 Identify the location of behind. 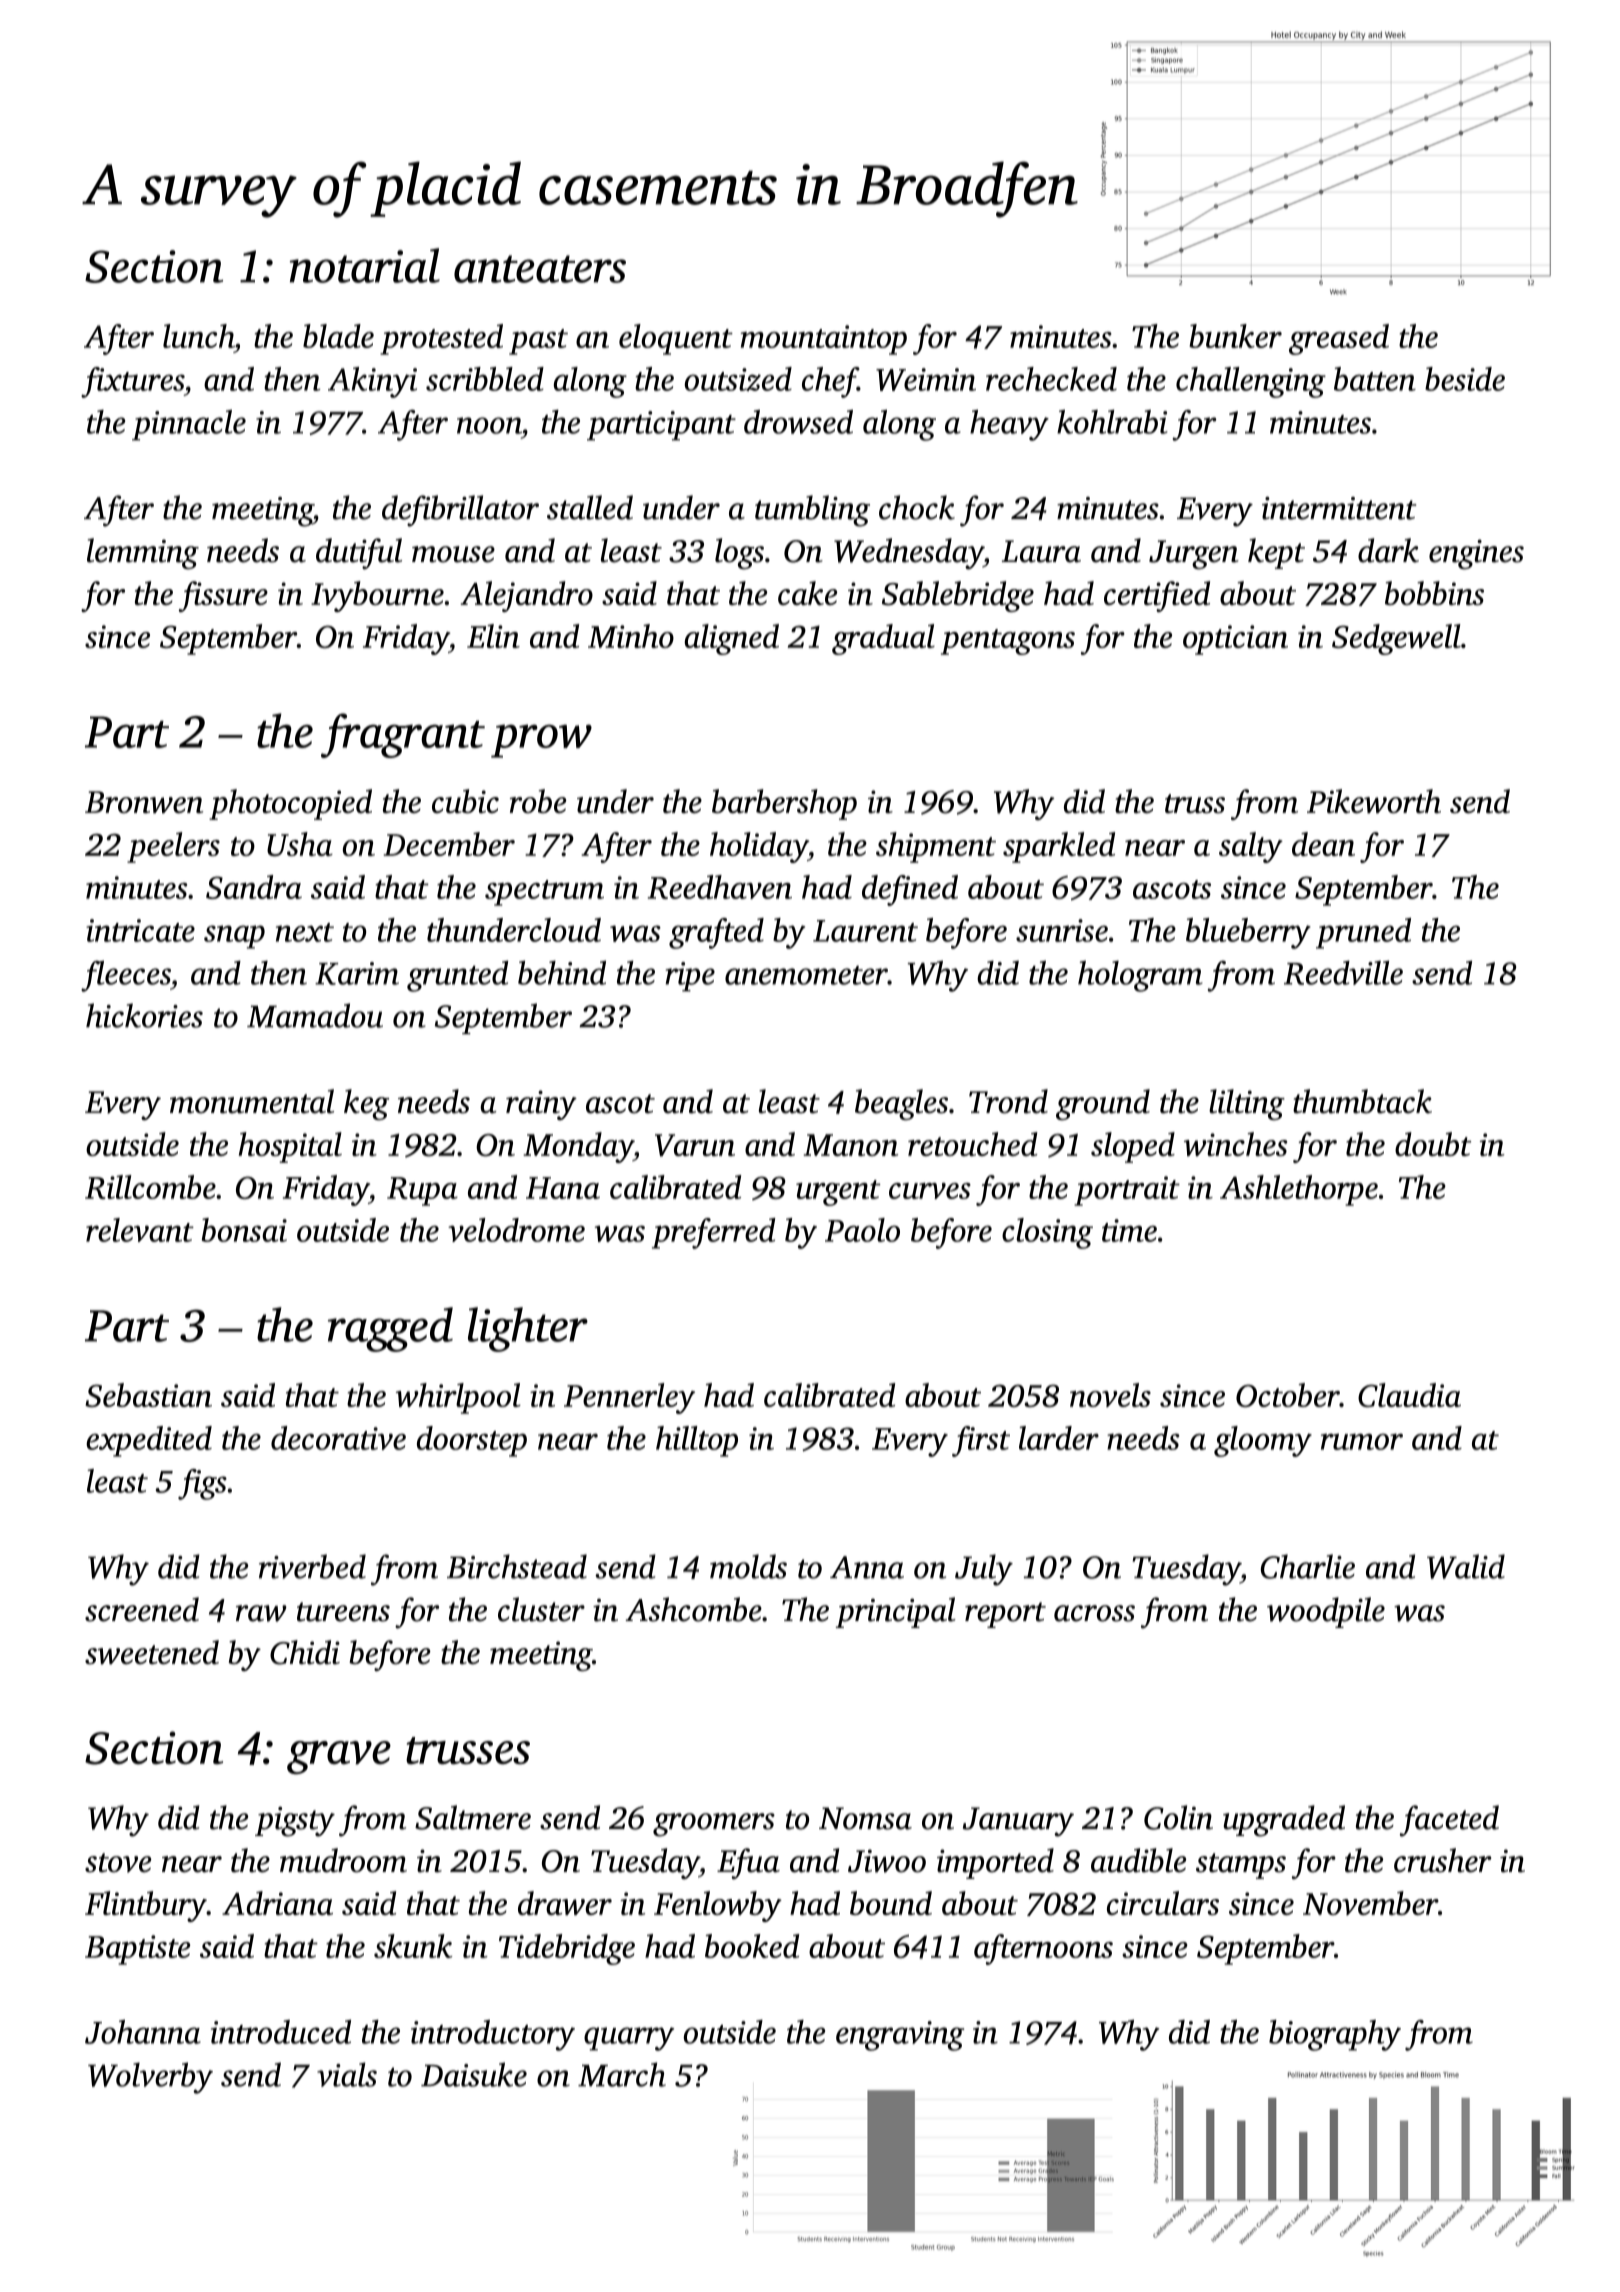
(562, 973).
